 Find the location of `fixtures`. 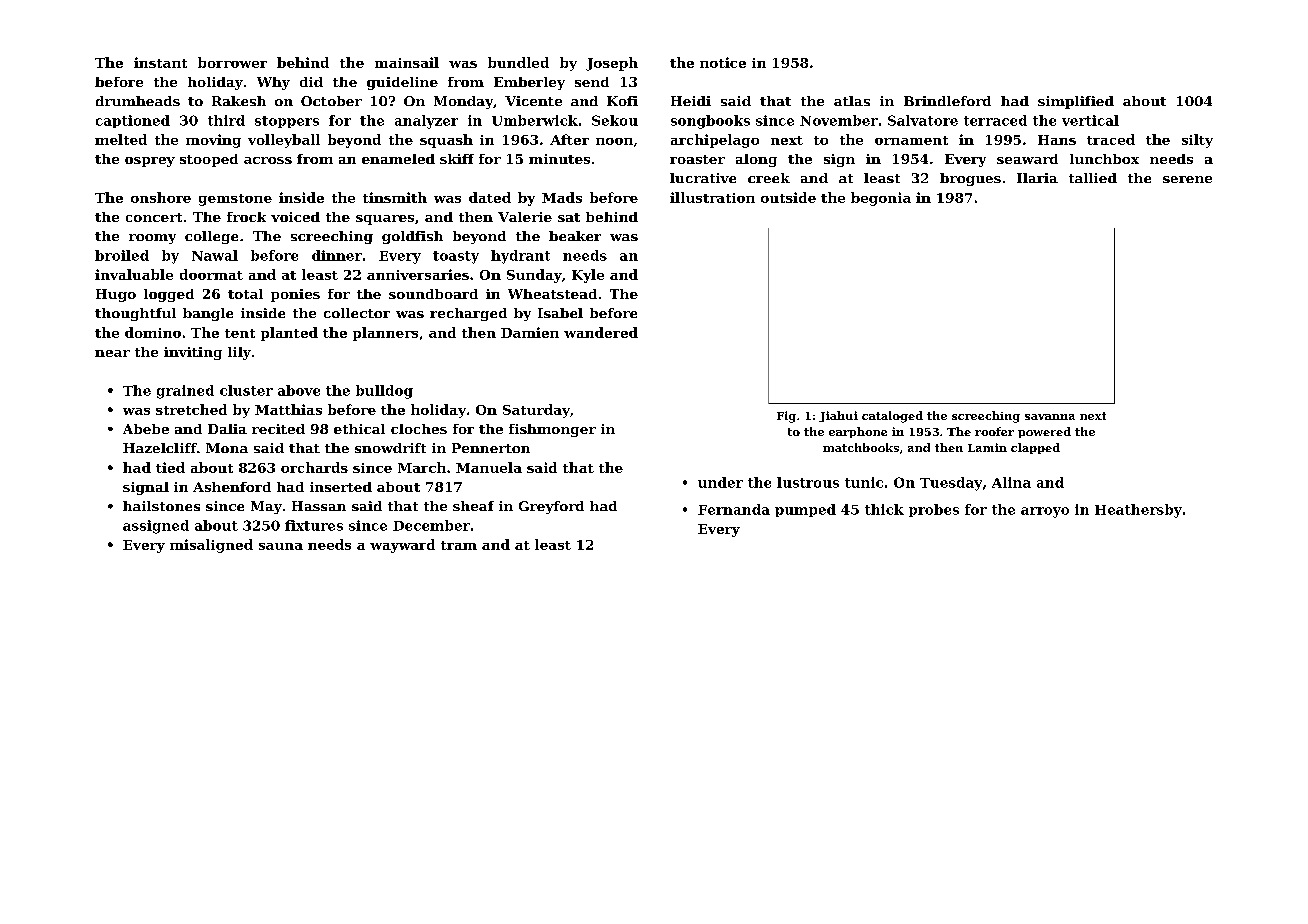

fixtures is located at coordinates (314, 525).
